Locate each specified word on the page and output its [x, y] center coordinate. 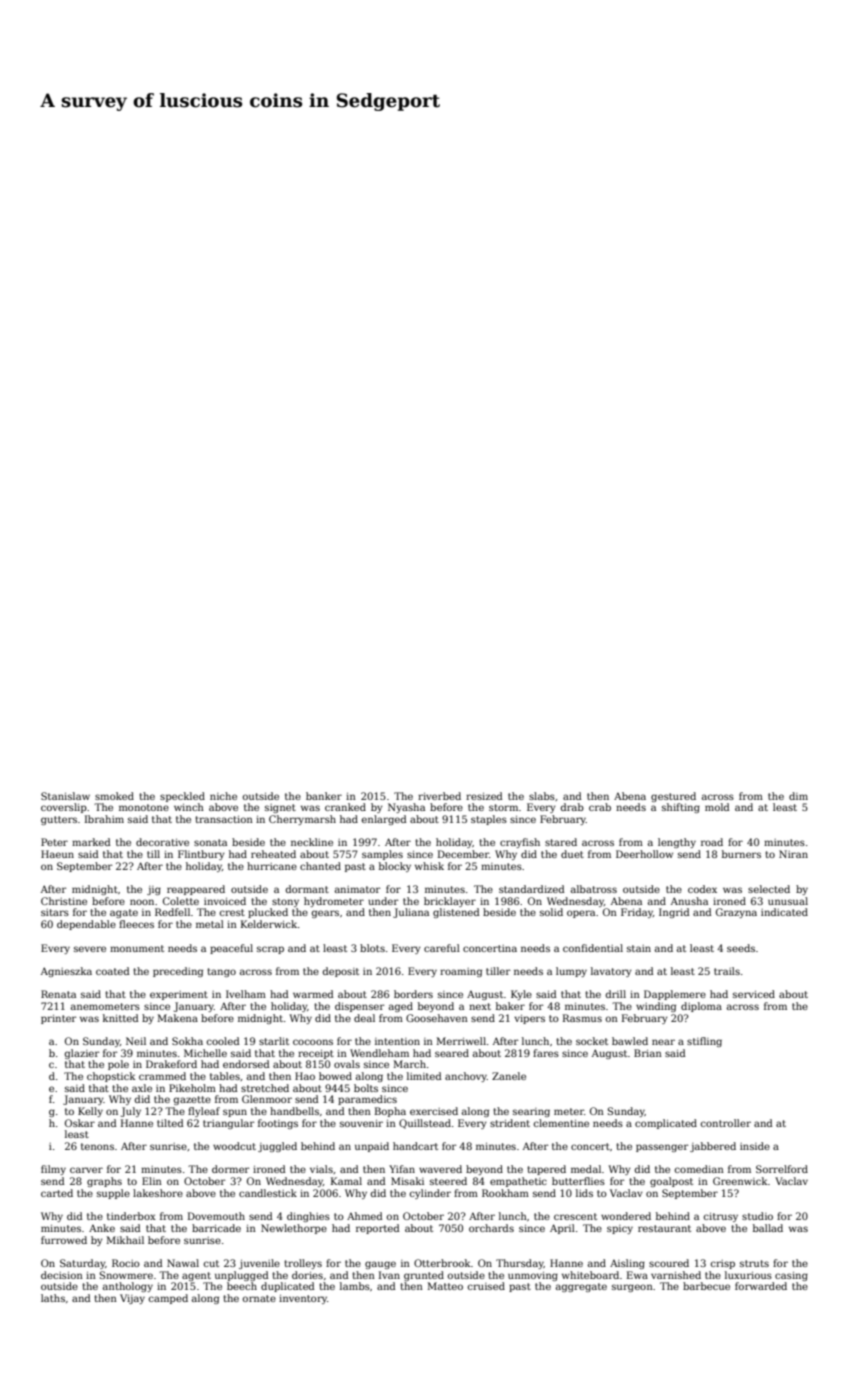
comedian [699, 1169]
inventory [303, 1299]
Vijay [132, 1299]
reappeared [196, 890]
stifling [704, 1042]
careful [442, 948]
